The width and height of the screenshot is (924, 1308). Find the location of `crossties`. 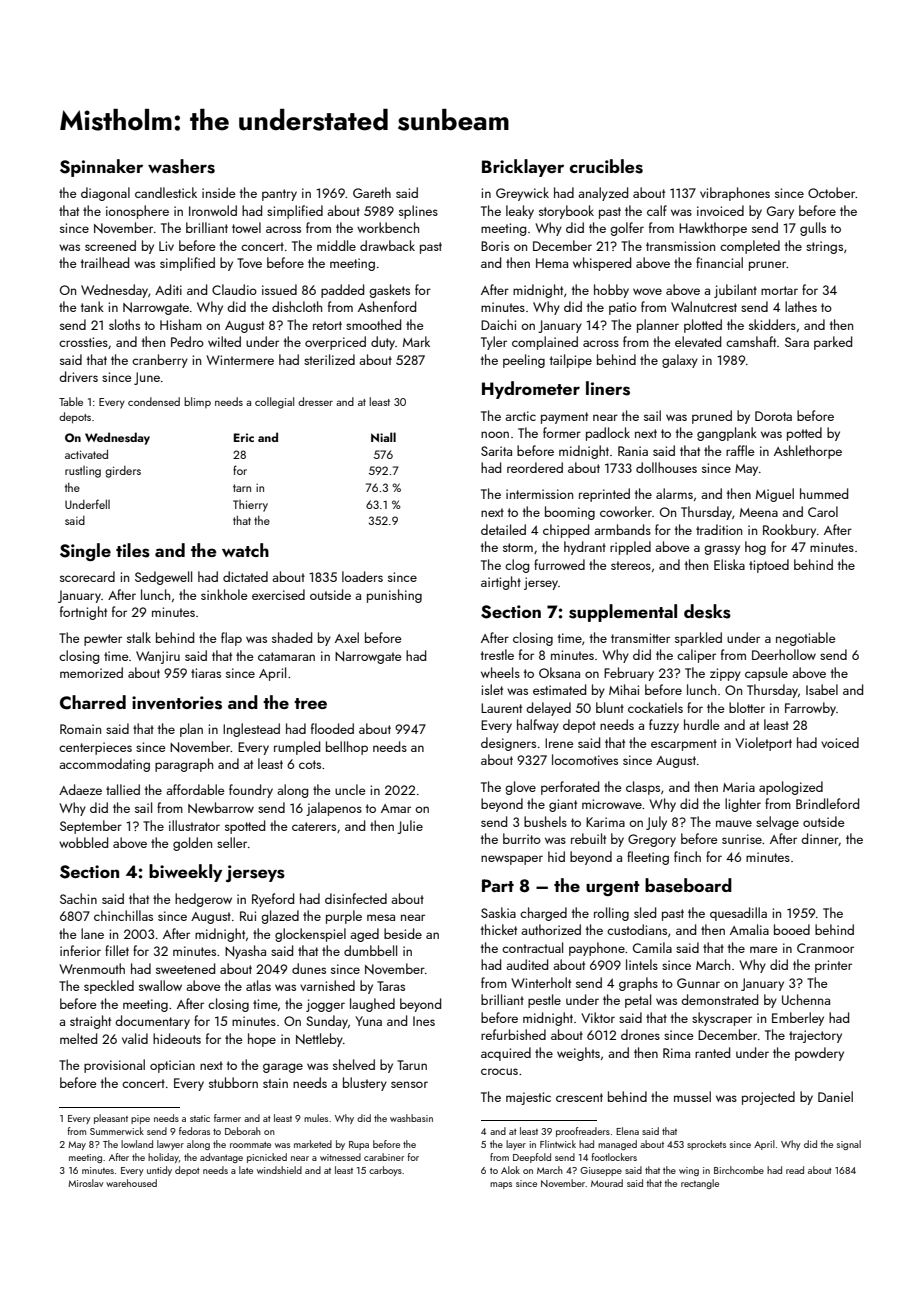

crossties is located at coordinates (83, 342).
